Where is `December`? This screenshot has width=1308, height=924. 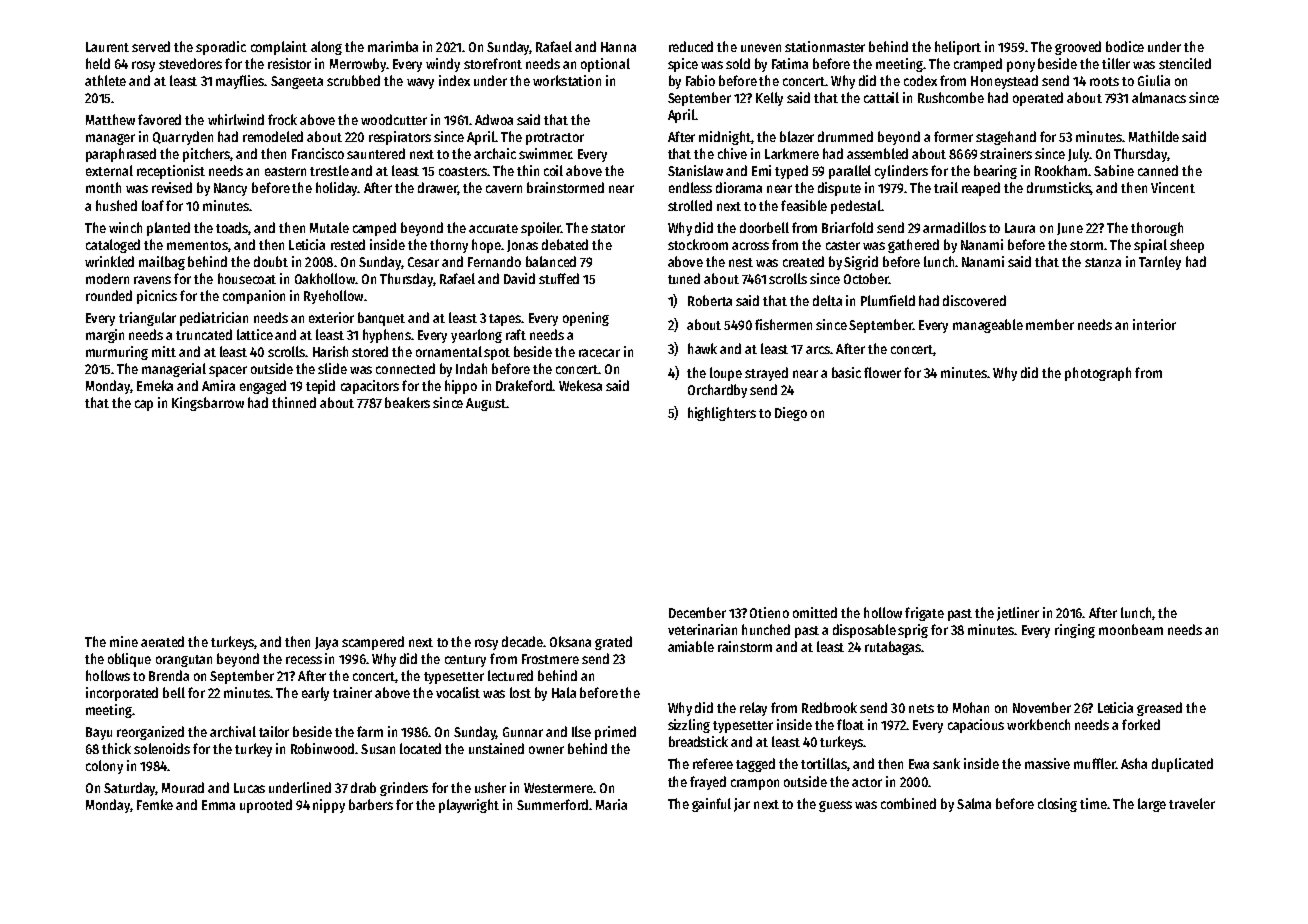
December is located at coordinates (697, 612).
